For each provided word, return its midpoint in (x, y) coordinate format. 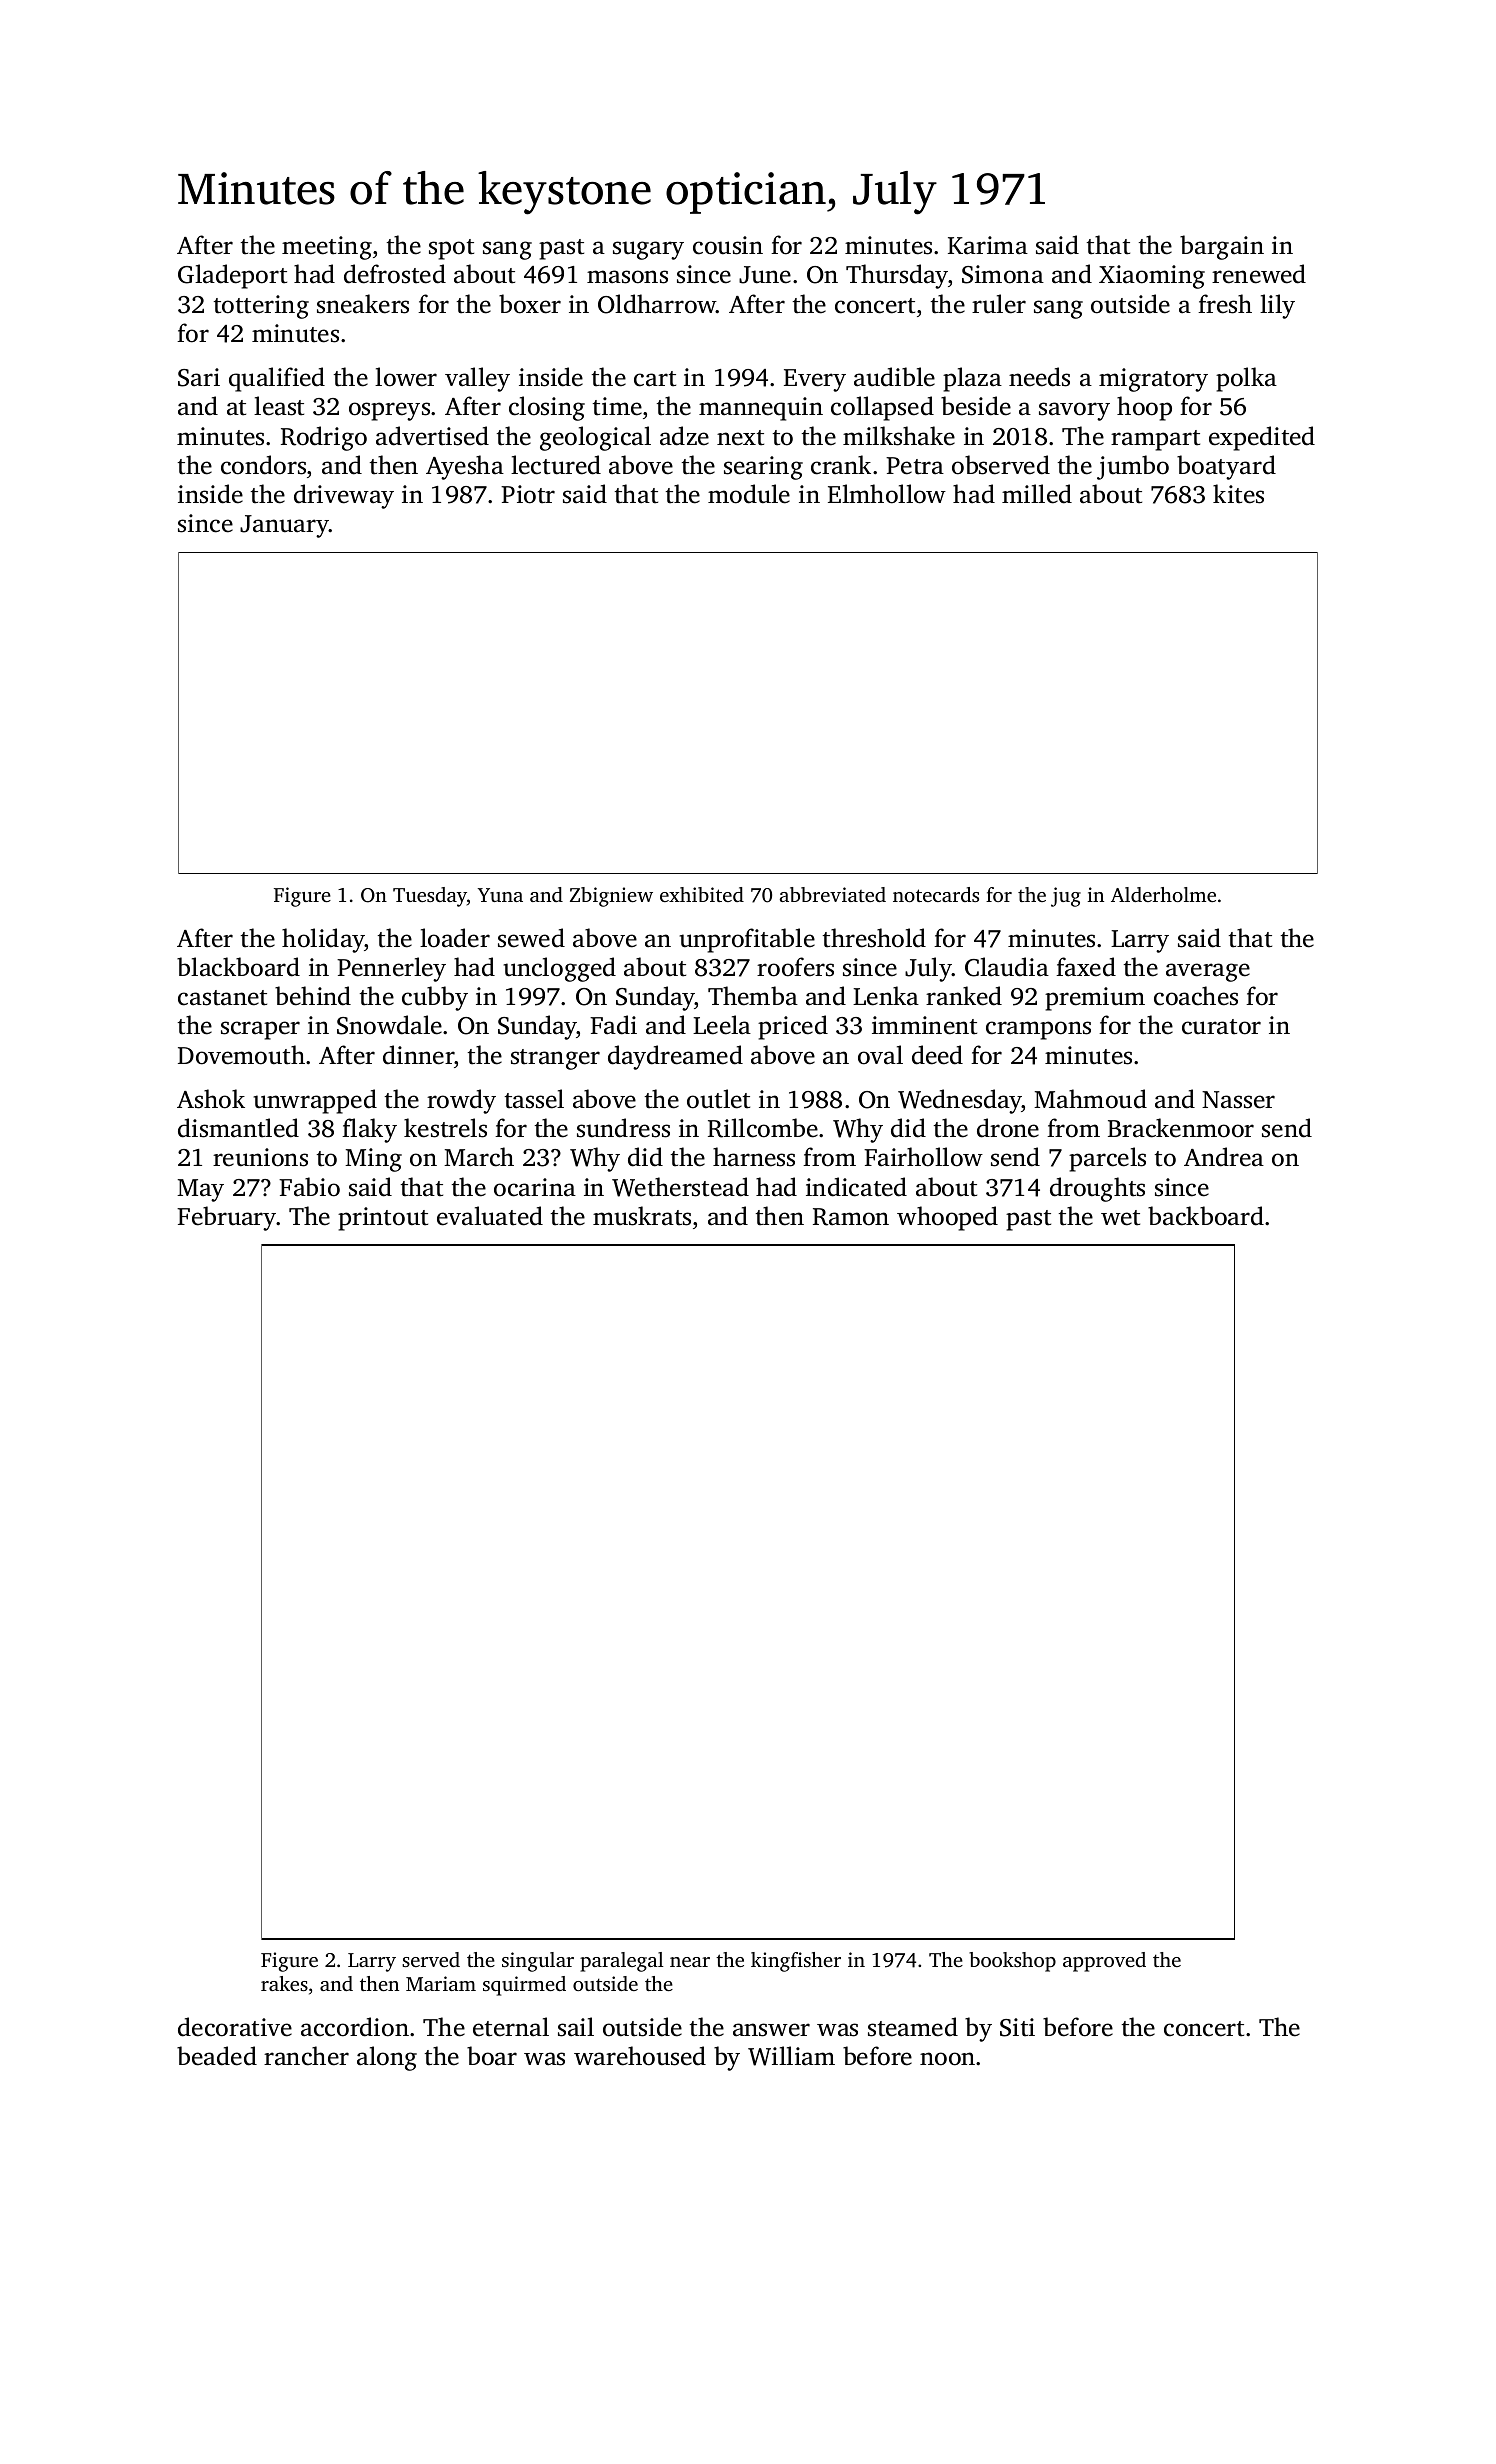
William (791, 2056)
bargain (1222, 247)
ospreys (389, 411)
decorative (235, 2027)
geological (595, 438)
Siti (1017, 2027)
